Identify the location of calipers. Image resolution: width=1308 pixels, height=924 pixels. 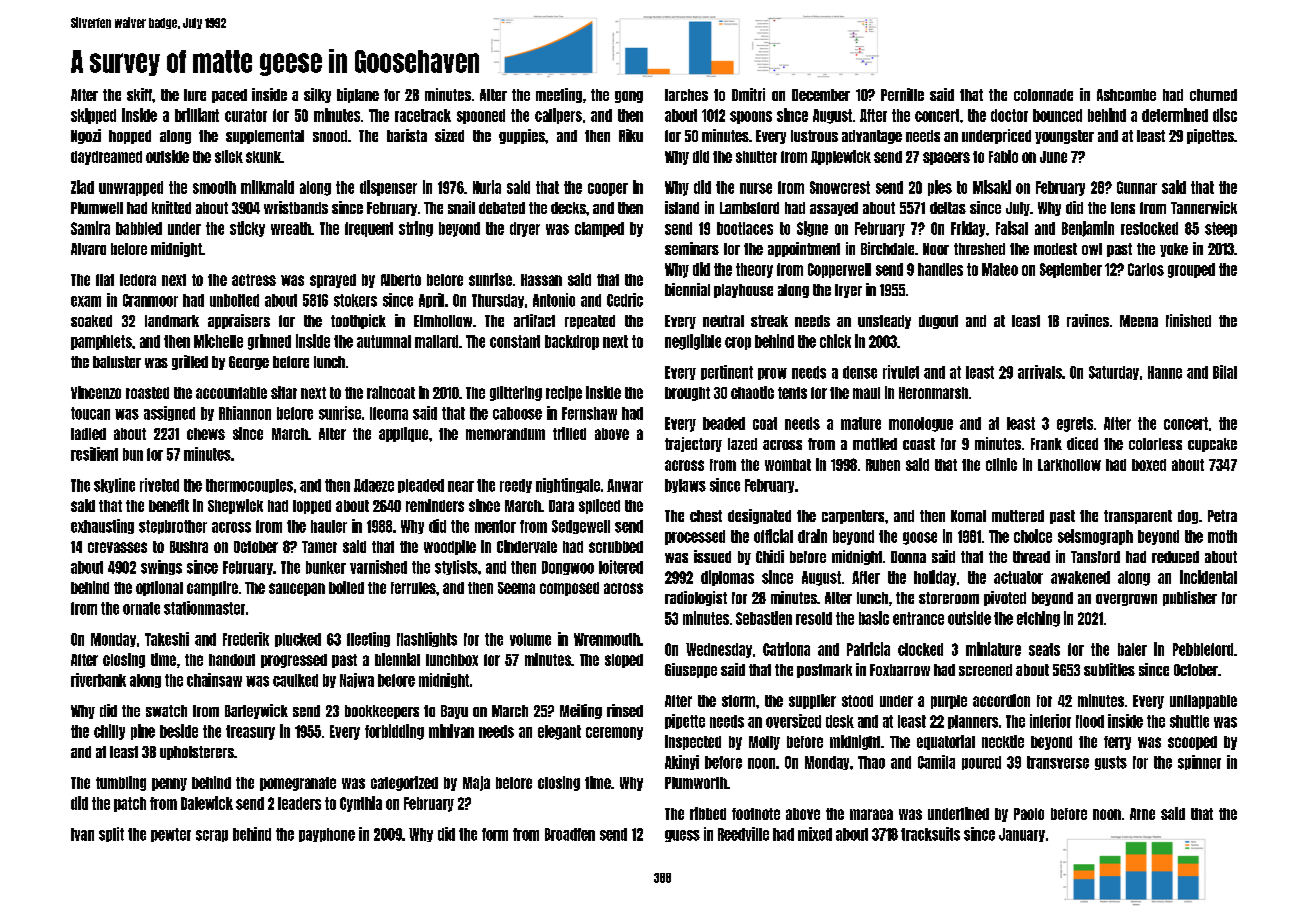
(558, 116).
